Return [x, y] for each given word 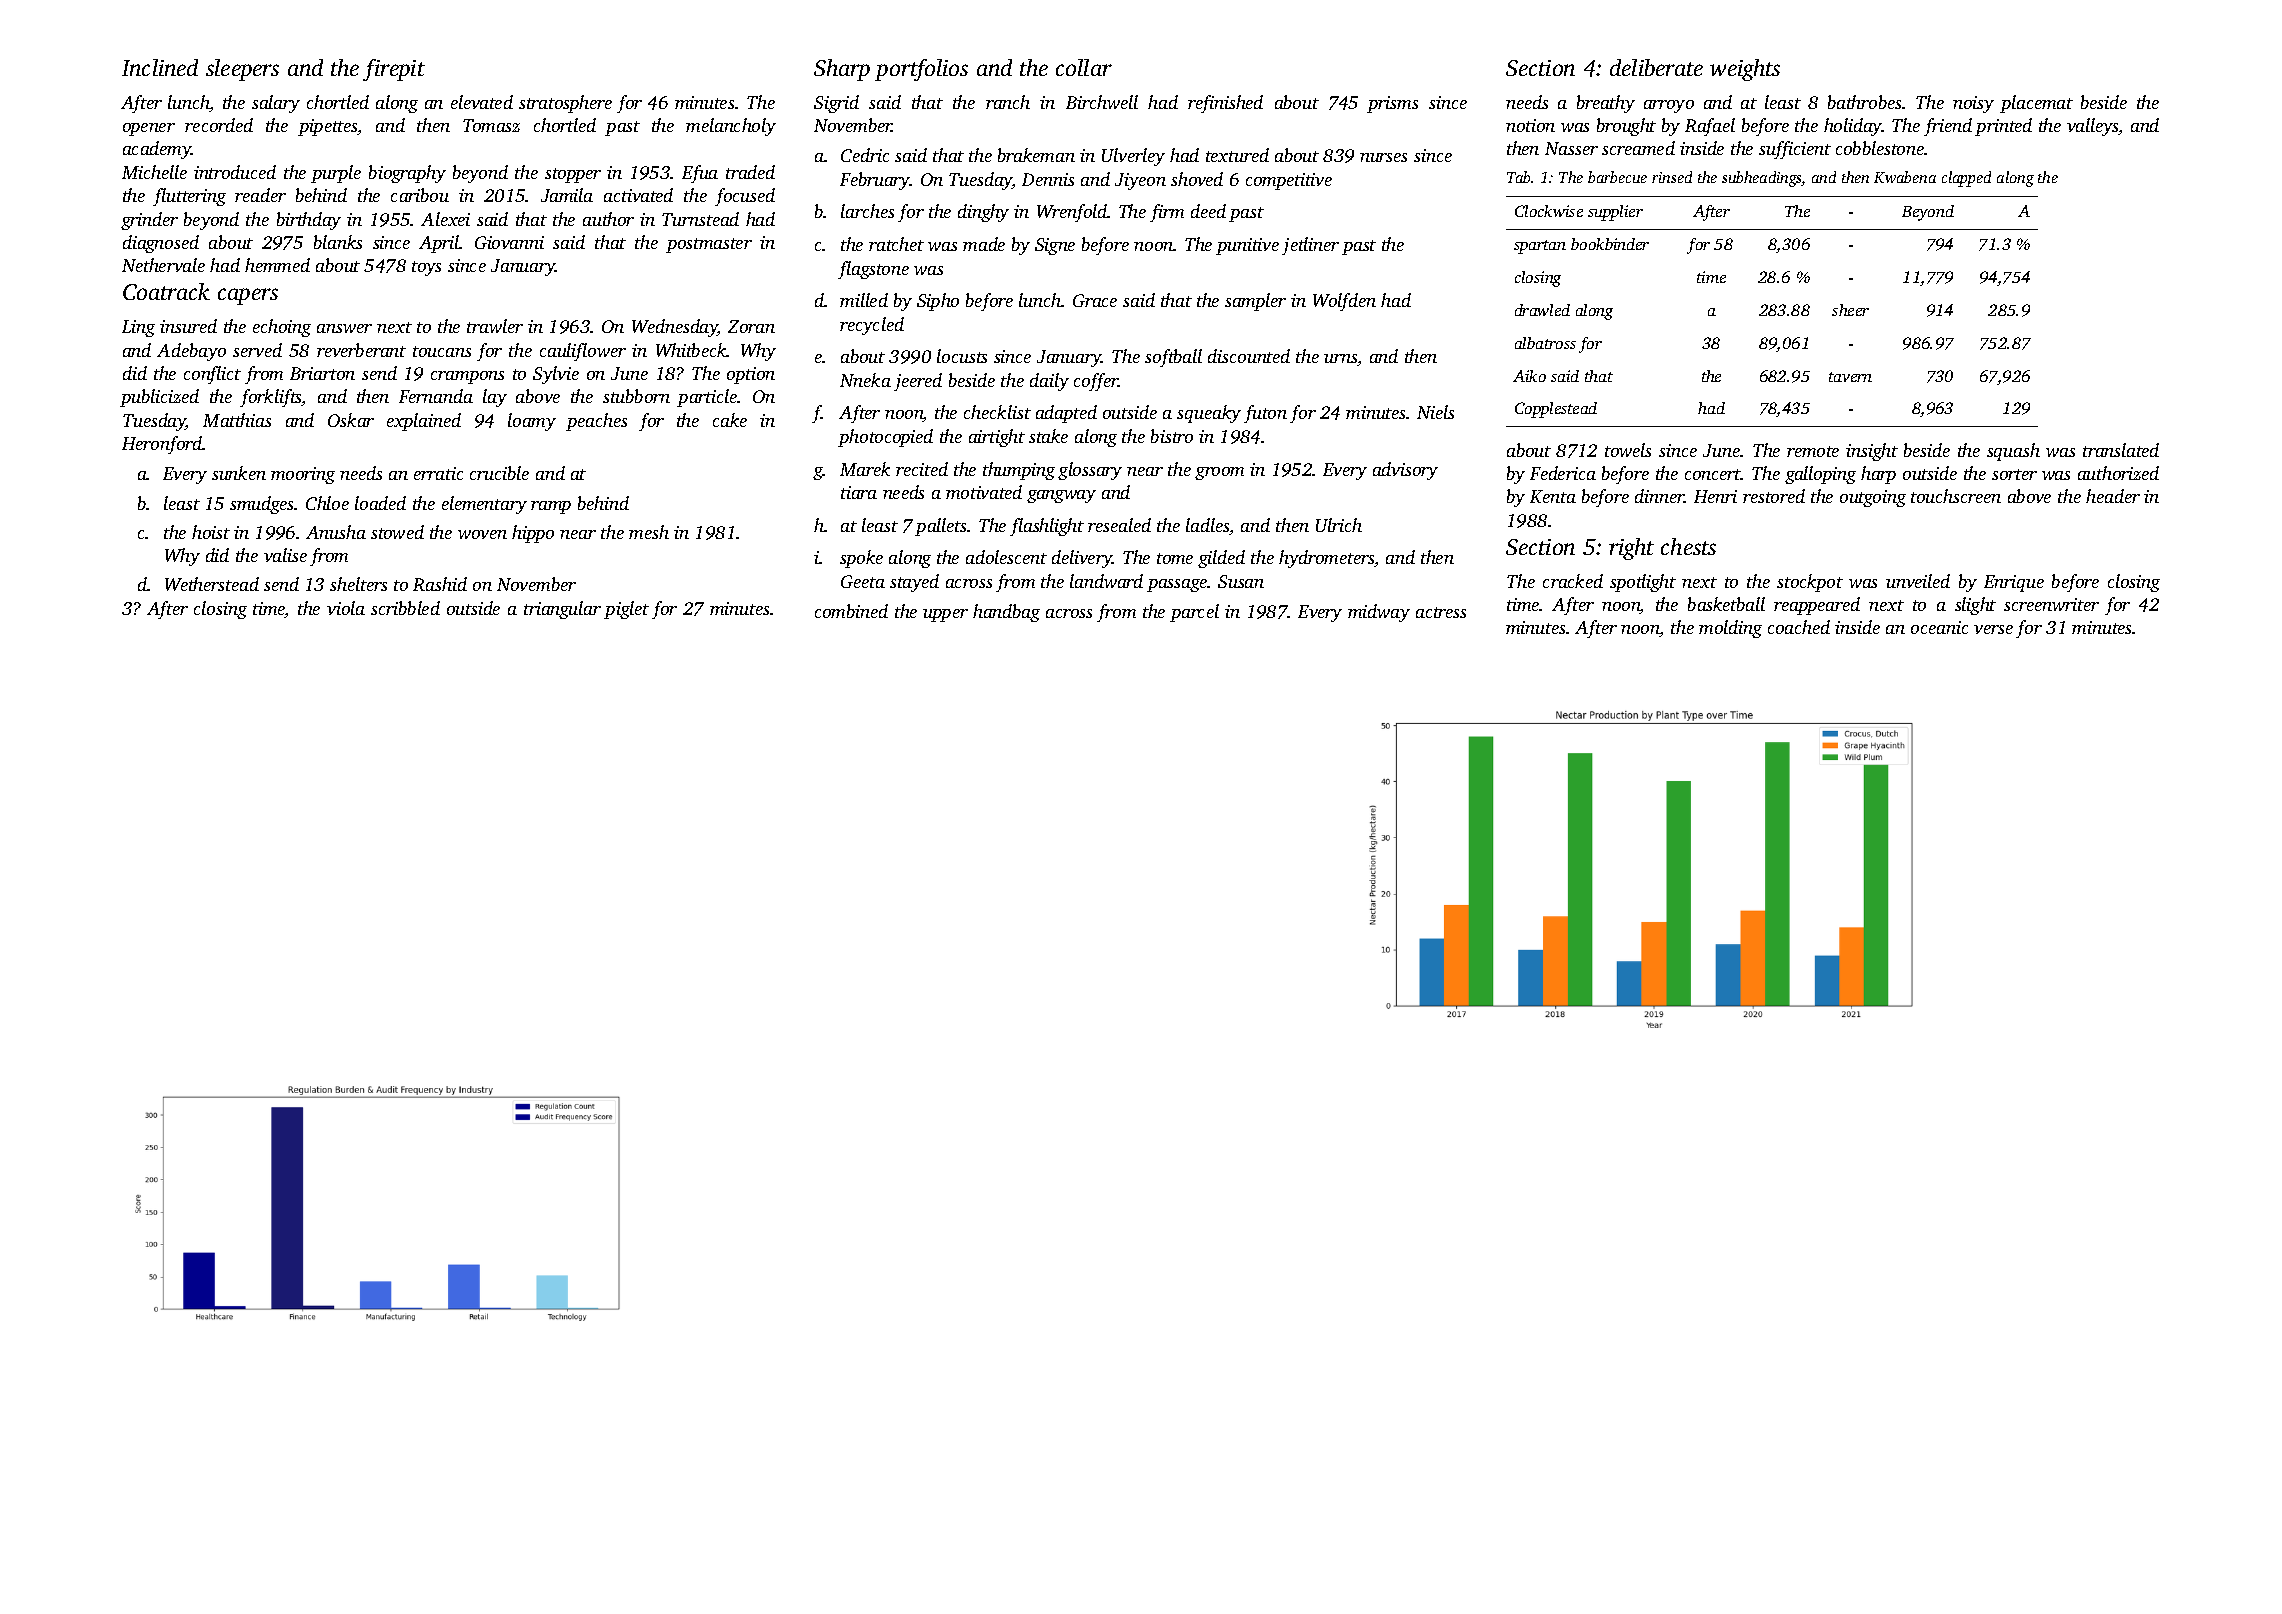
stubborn [636, 396]
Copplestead [1556, 410]
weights [1745, 70]
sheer [1850, 310]
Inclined [160, 67]
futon [1265, 414]
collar [1084, 67]
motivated [984, 492]
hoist [211, 532]
